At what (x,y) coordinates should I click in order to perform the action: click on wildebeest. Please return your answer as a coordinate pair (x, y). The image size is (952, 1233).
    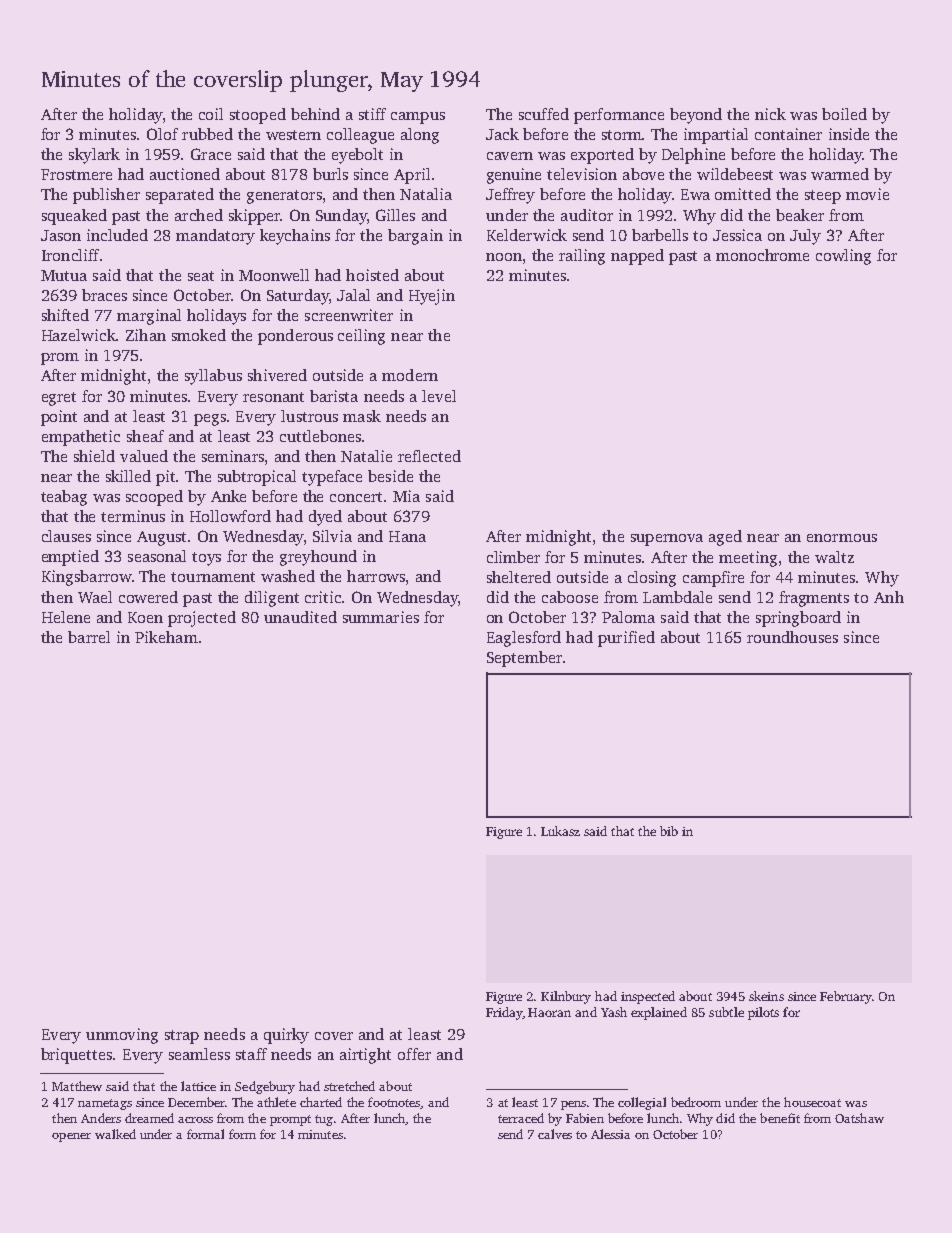
    Looking at the image, I should click on (735, 174).
